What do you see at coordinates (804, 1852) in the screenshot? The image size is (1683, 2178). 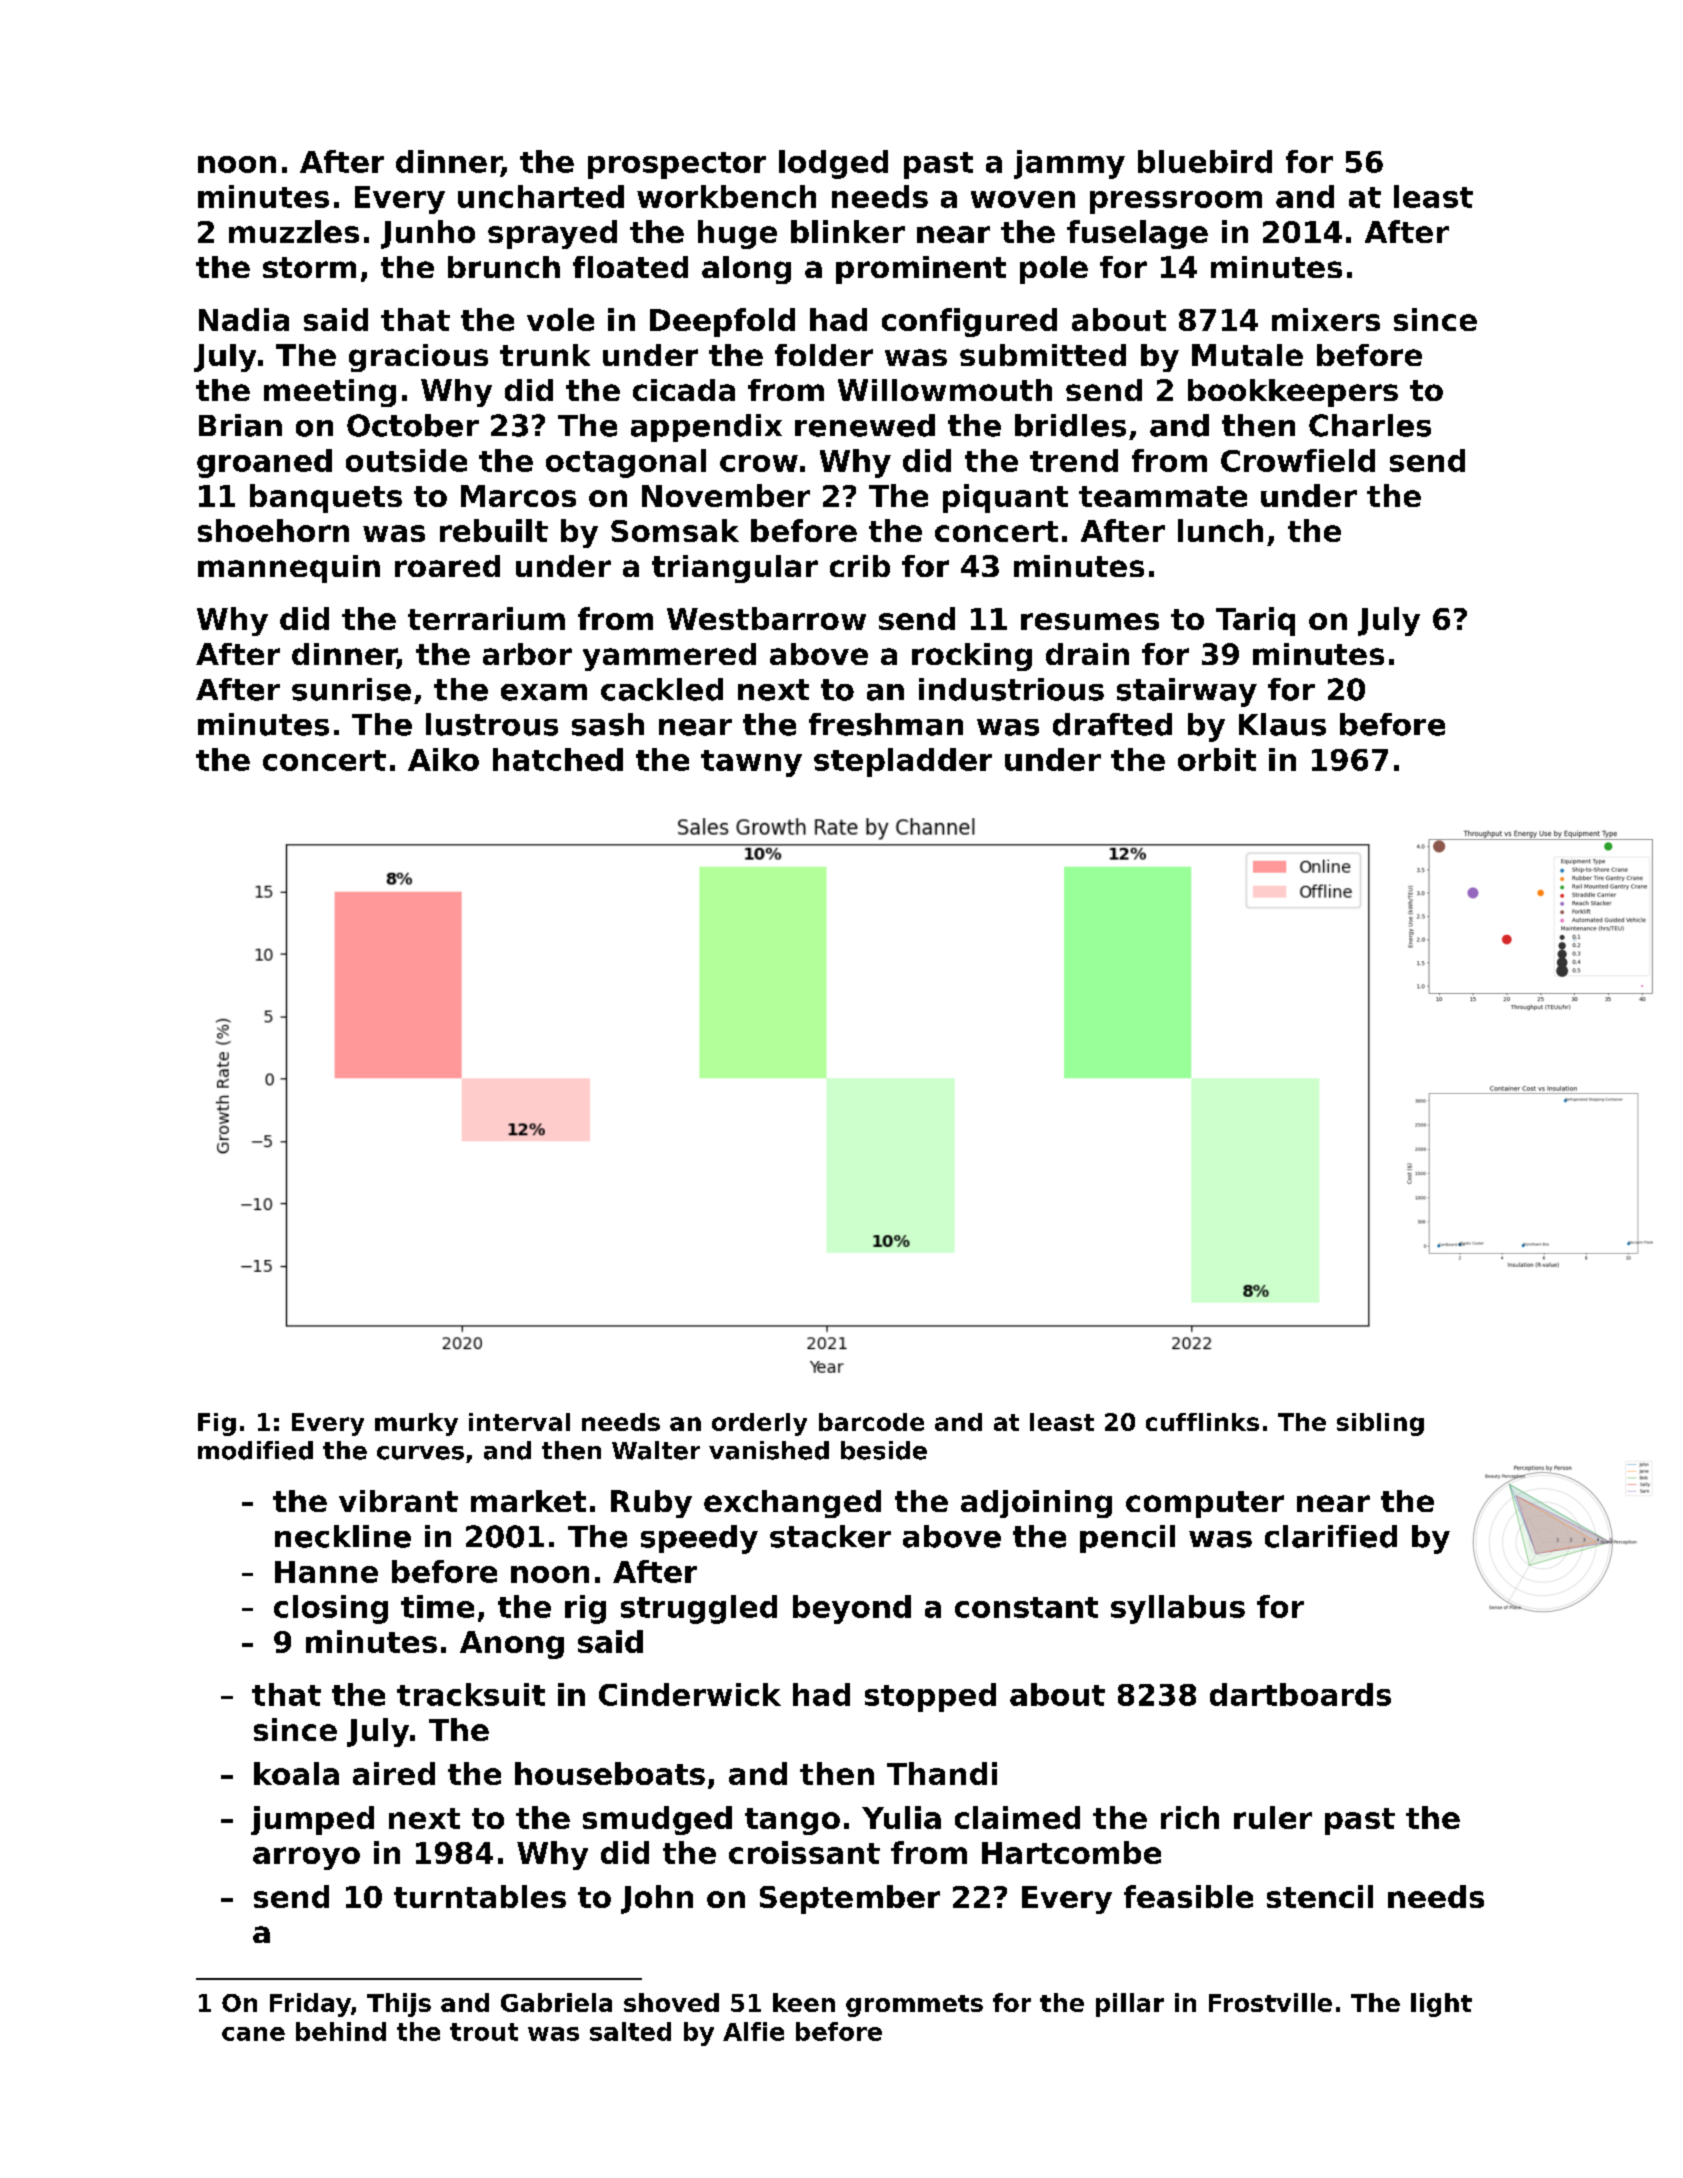 I see `croissant` at bounding box center [804, 1852].
